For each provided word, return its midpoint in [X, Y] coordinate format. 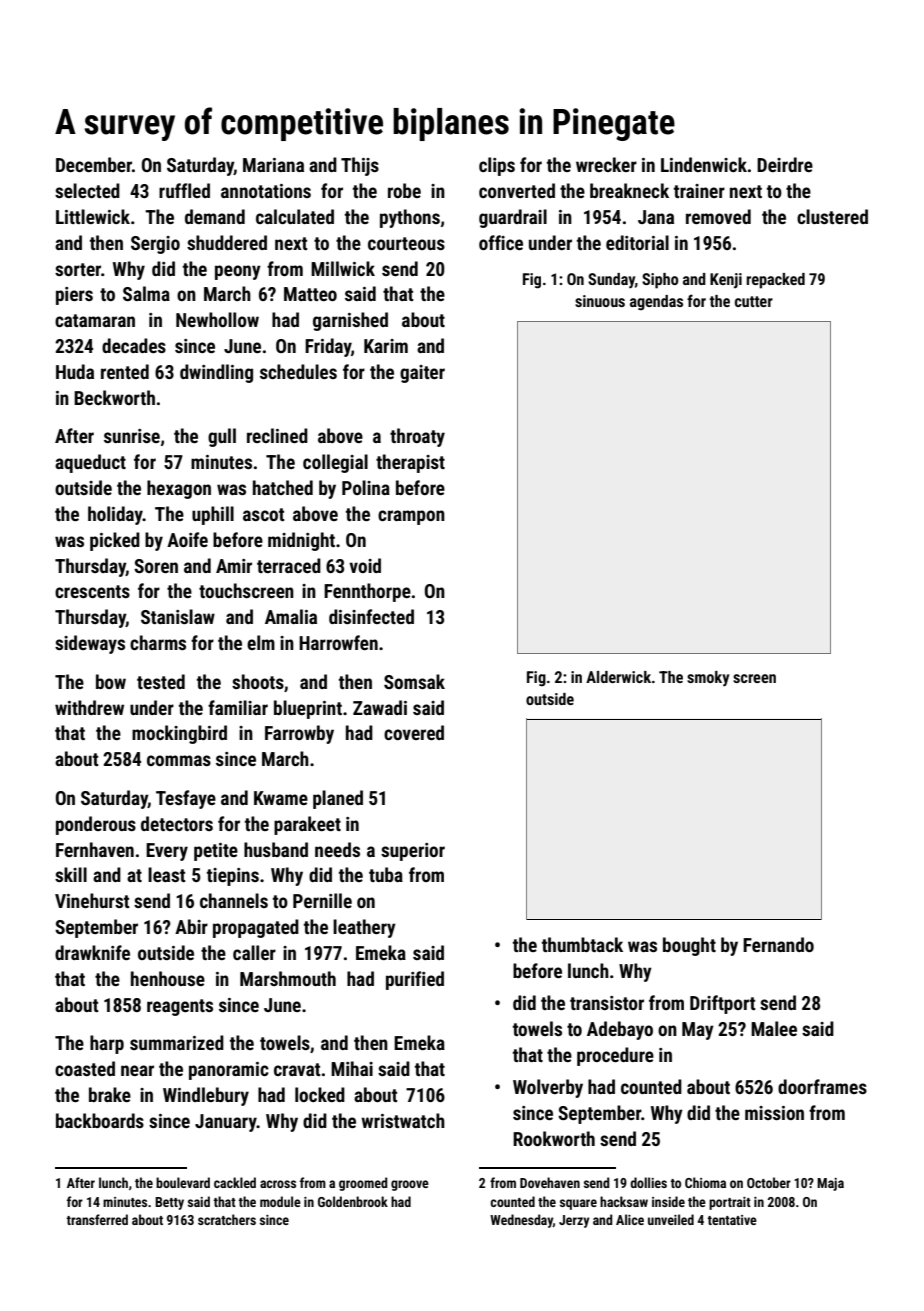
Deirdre [785, 164]
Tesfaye [186, 799]
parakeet [307, 825]
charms [158, 642]
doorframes [822, 1086]
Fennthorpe [367, 592]
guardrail [513, 218]
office [501, 242]
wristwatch [403, 1120]
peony [238, 272]
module [280, 1201]
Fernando [778, 944]
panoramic [229, 1071]
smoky [708, 679]
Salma [146, 293]
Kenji [726, 281]
